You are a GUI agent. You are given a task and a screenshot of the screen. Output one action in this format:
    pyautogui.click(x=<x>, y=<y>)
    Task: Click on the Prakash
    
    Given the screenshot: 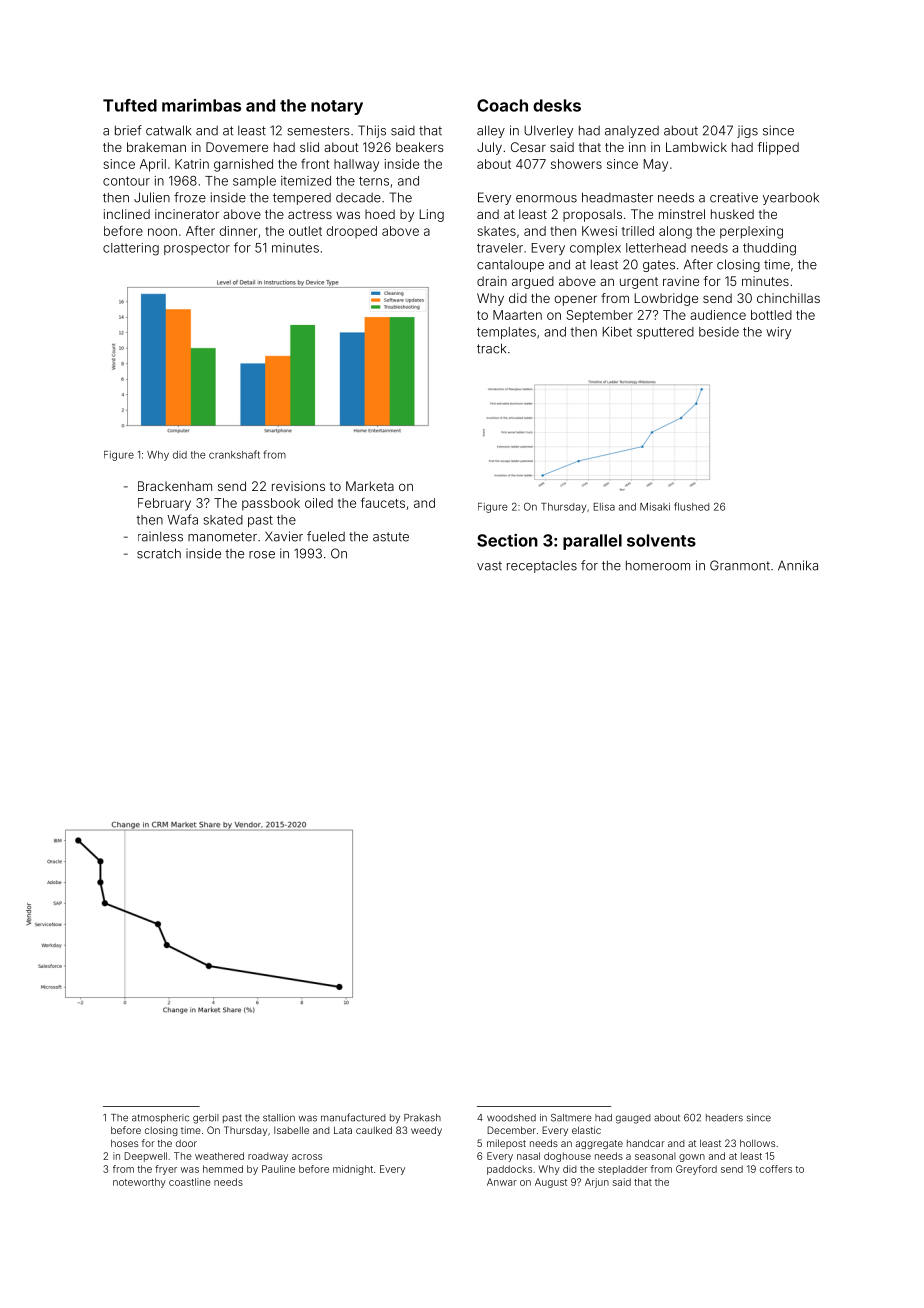 What is the action you would take?
    pyautogui.click(x=422, y=1118)
